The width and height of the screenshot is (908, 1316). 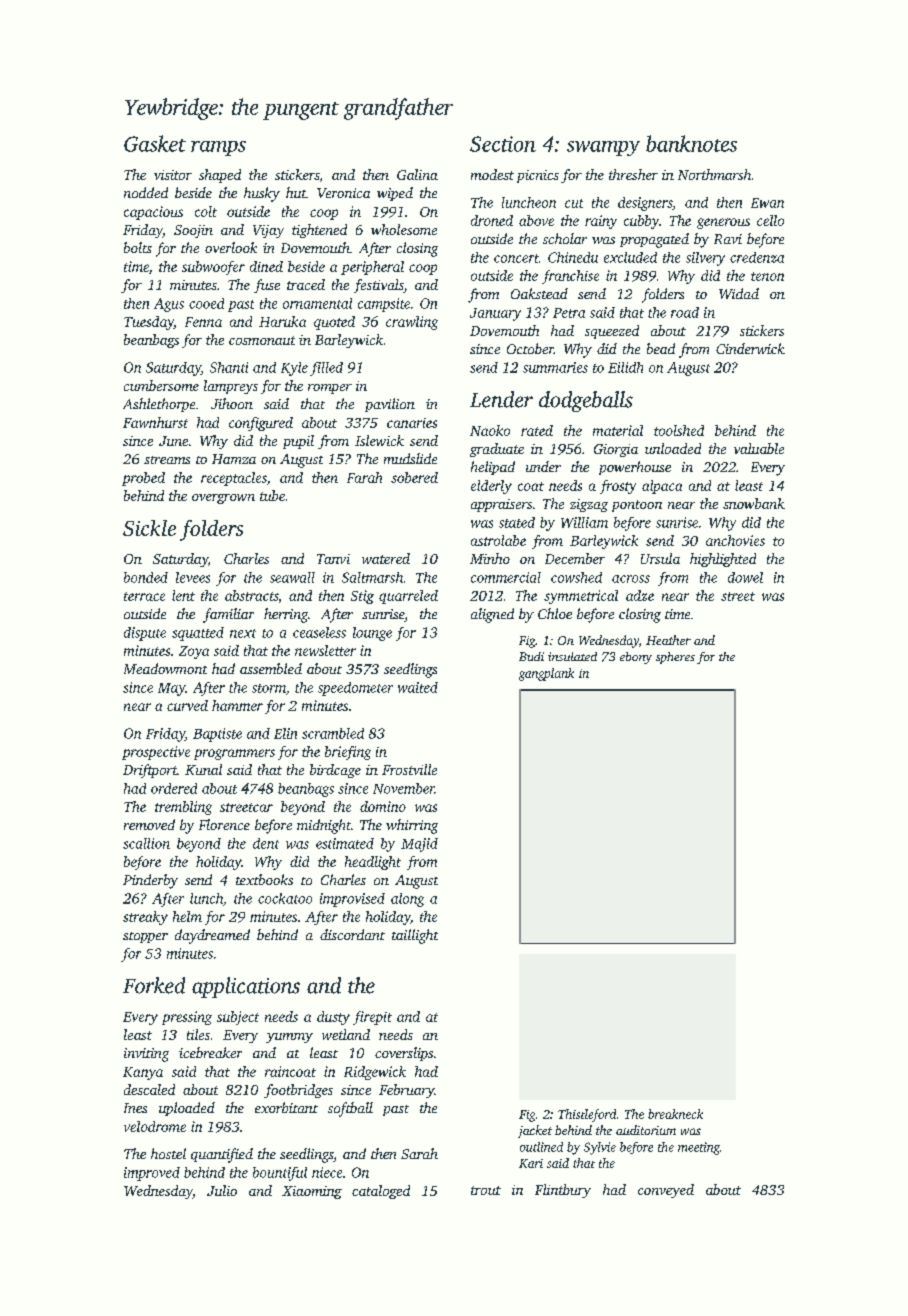 I want to click on Eilidh, so click(x=625, y=367).
